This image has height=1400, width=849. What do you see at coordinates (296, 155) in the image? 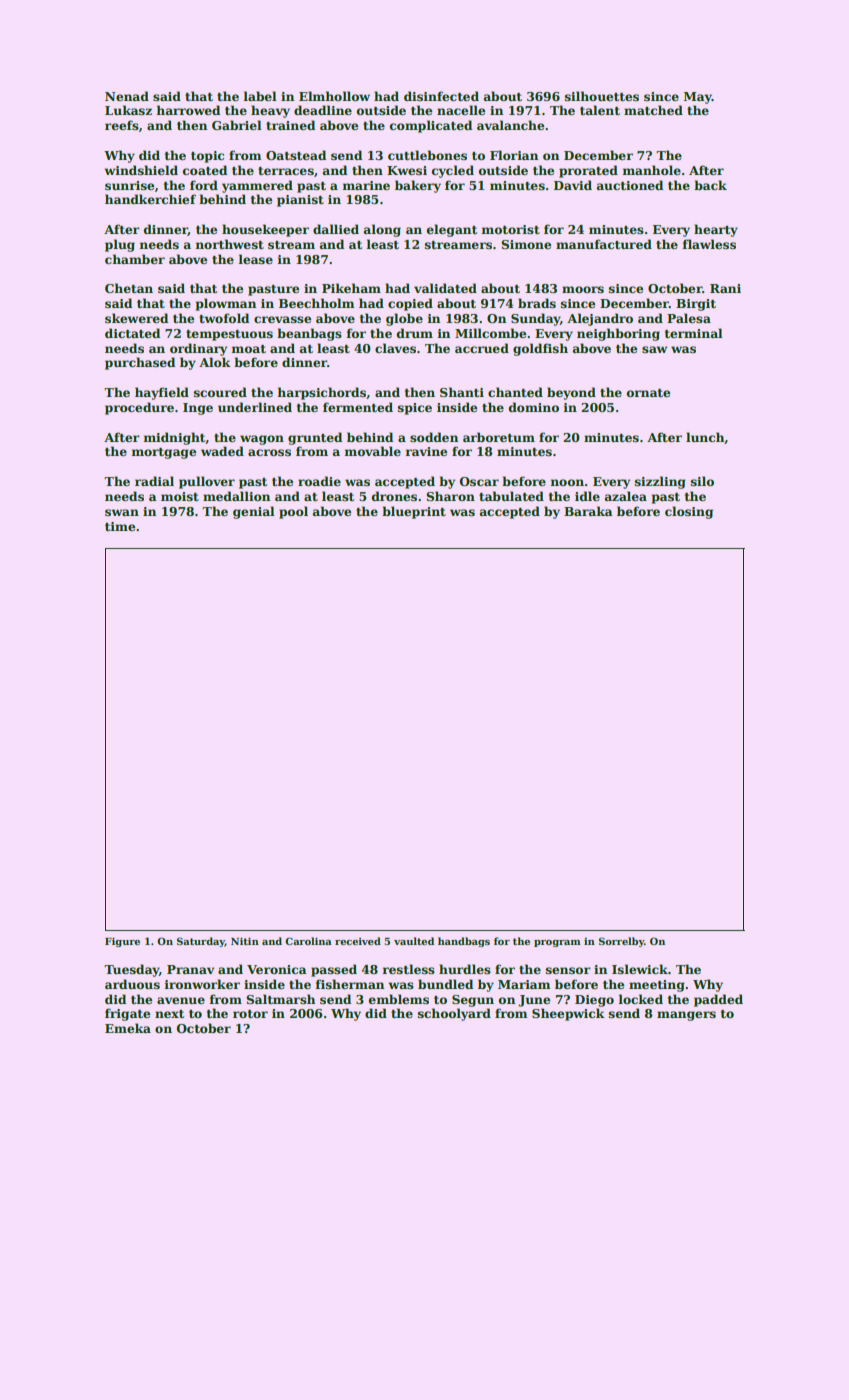
I see `Oatstead` at bounding box center [296, 155].
